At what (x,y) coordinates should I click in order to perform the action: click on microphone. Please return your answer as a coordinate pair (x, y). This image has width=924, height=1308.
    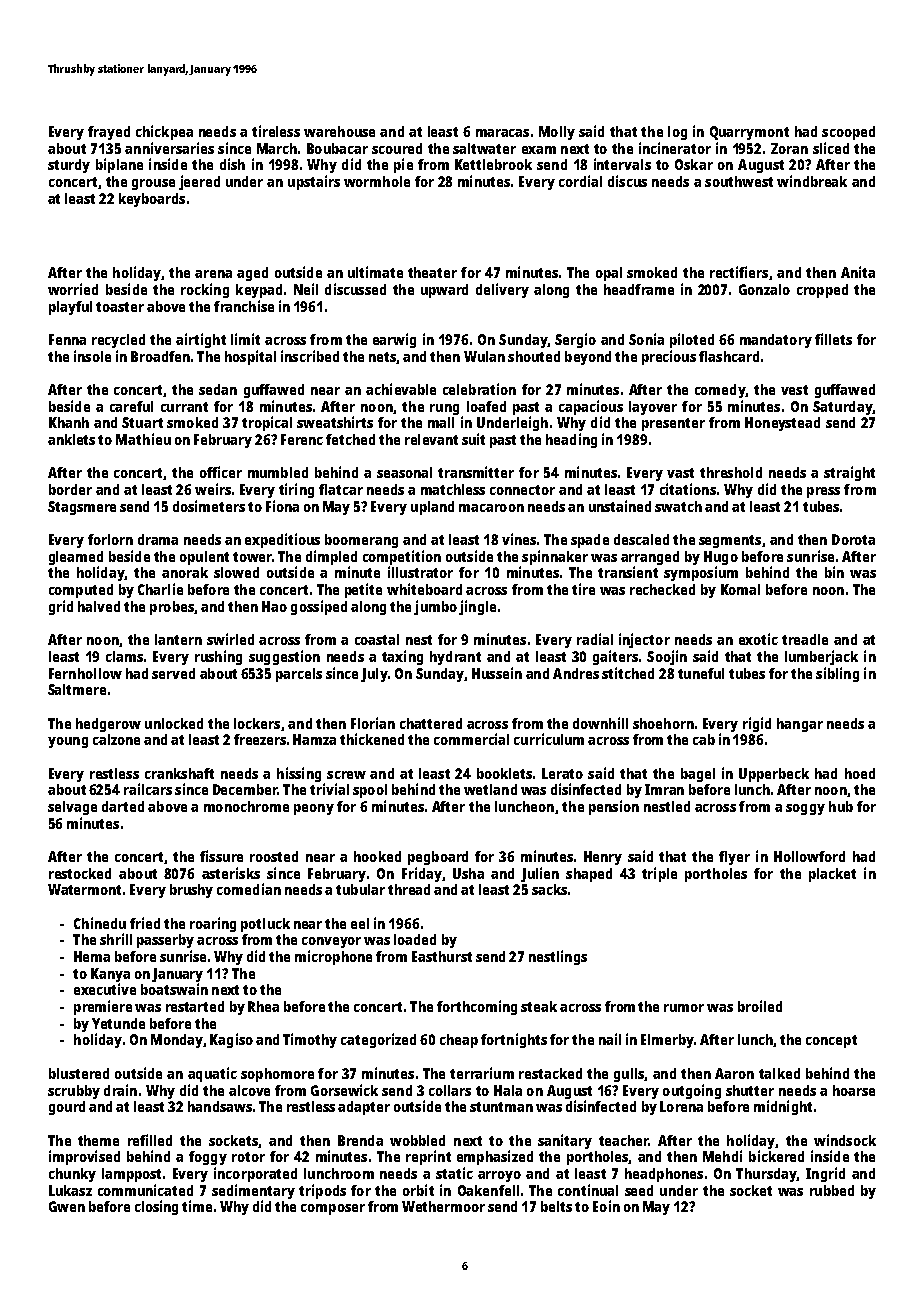
    Looking at the image, I should click on (333, 957).
